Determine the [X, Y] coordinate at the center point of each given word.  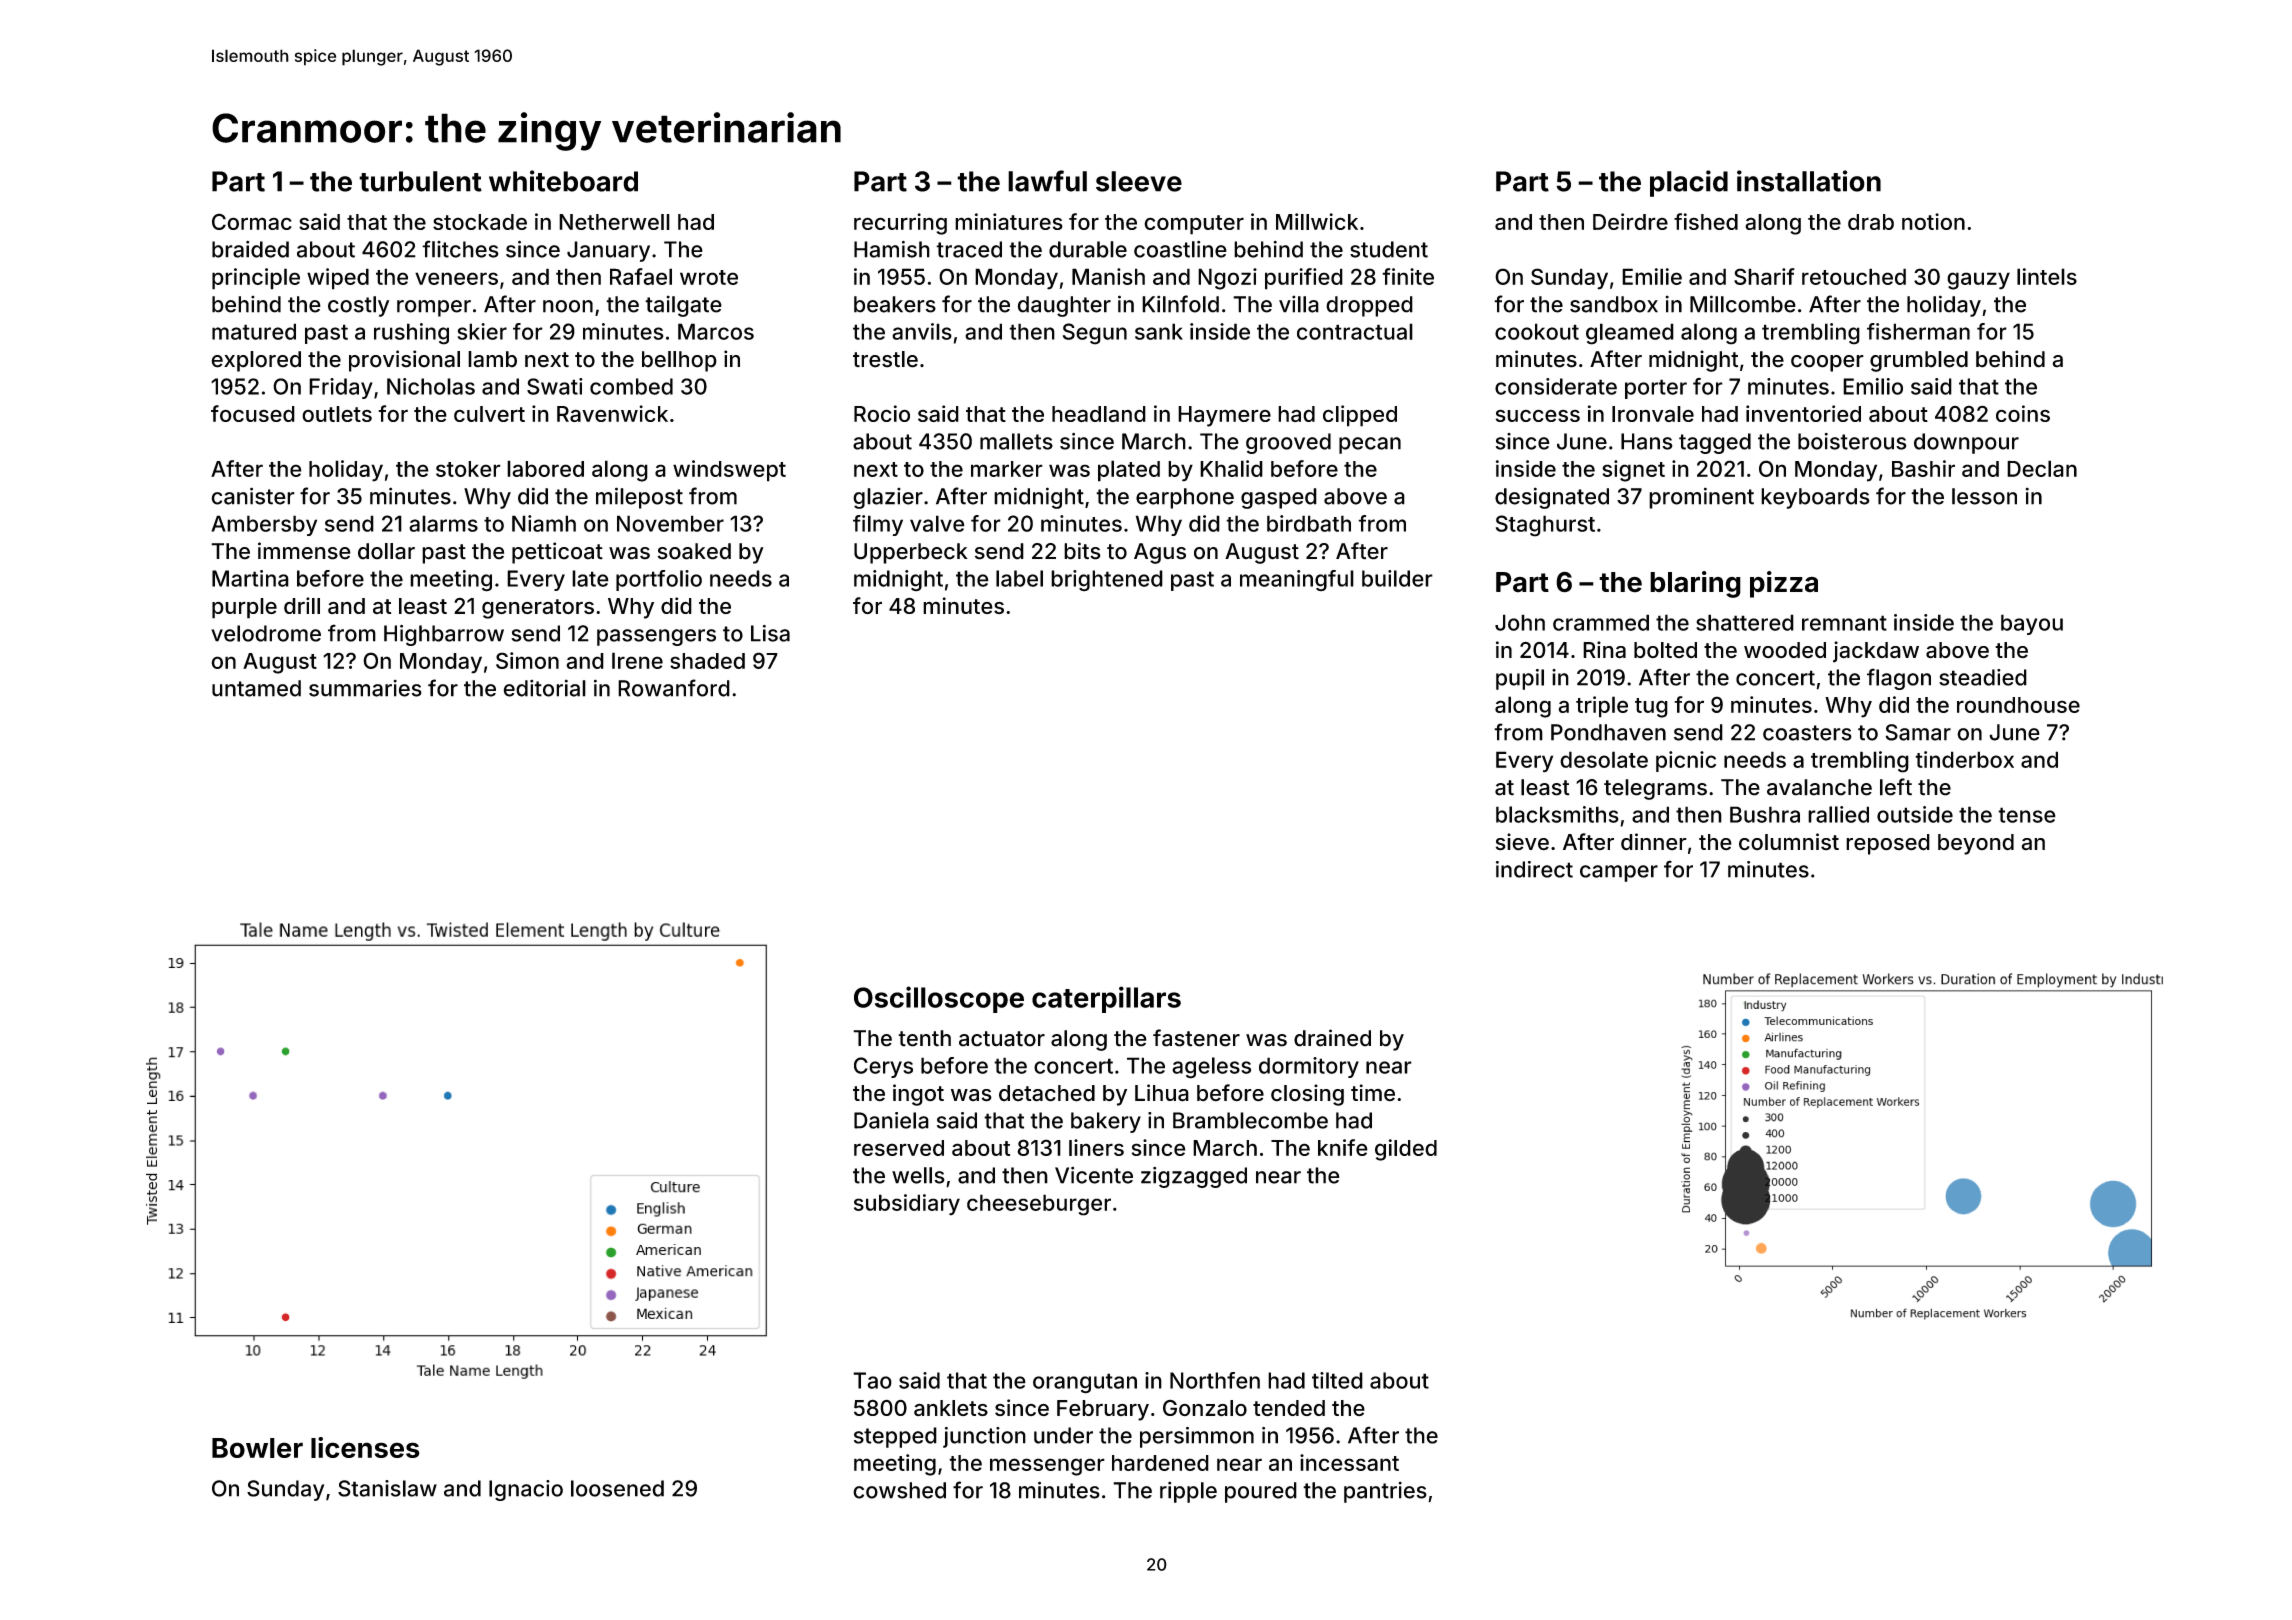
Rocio [882, 413]
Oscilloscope [939, 999]
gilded [1406, 1150]
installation [1809, 181]
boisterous [1852, 441]
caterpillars [1106, 999]
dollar [386, 551]
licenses [365, 1447]
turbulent [420, 181]
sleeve [1139, 181]
